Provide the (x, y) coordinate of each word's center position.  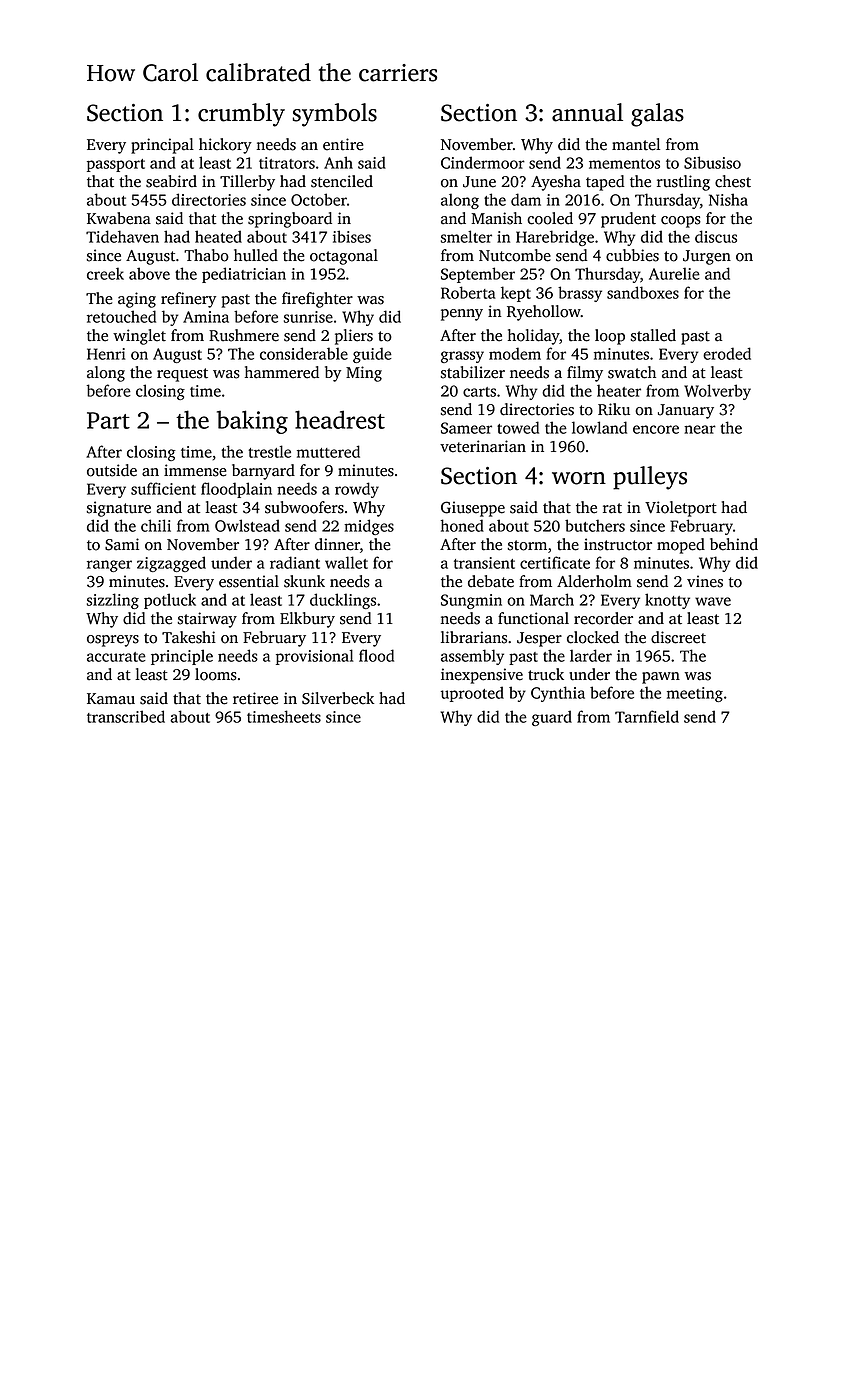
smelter (466, 236)
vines (705, 581)
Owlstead (247, 525)
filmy (585, 374)
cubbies (632, 255)
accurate (116, 657)
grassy (462, 357)
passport (116, 165)
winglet (139, 337)
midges (369, 527)
